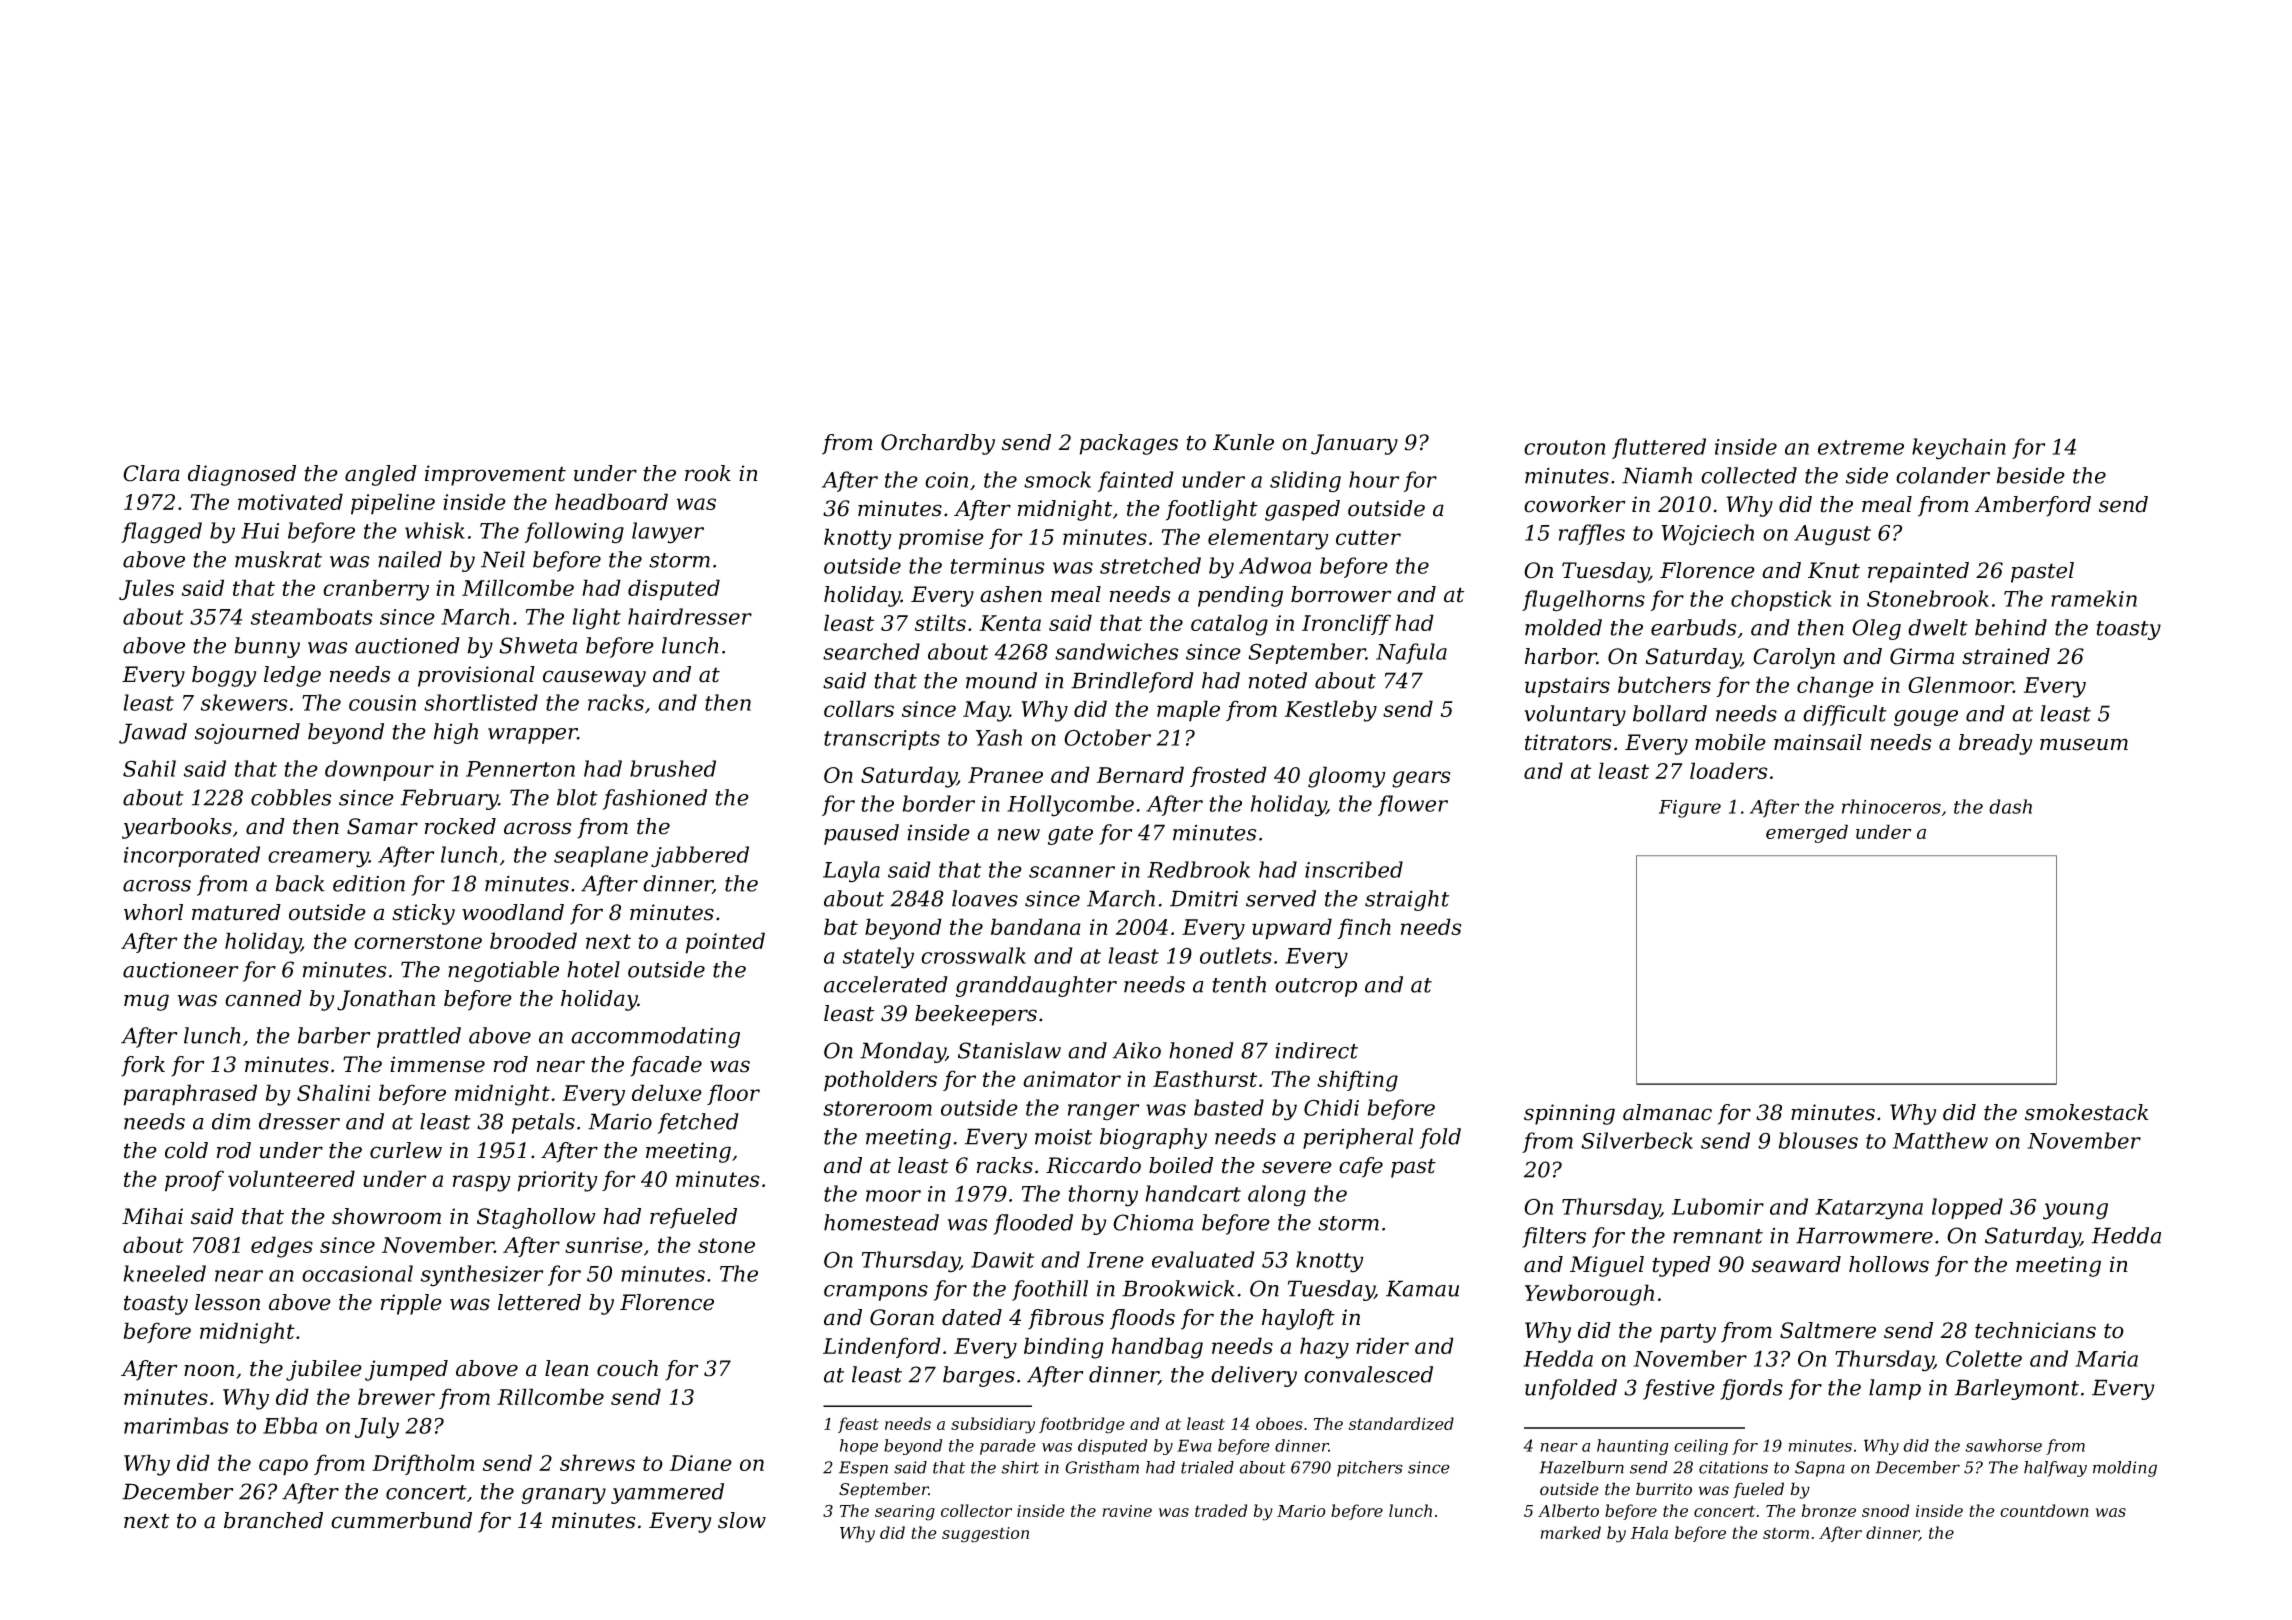 This screenshot has height=1620, width=2292. I want to click on lopped, so click(1967, 1208).
